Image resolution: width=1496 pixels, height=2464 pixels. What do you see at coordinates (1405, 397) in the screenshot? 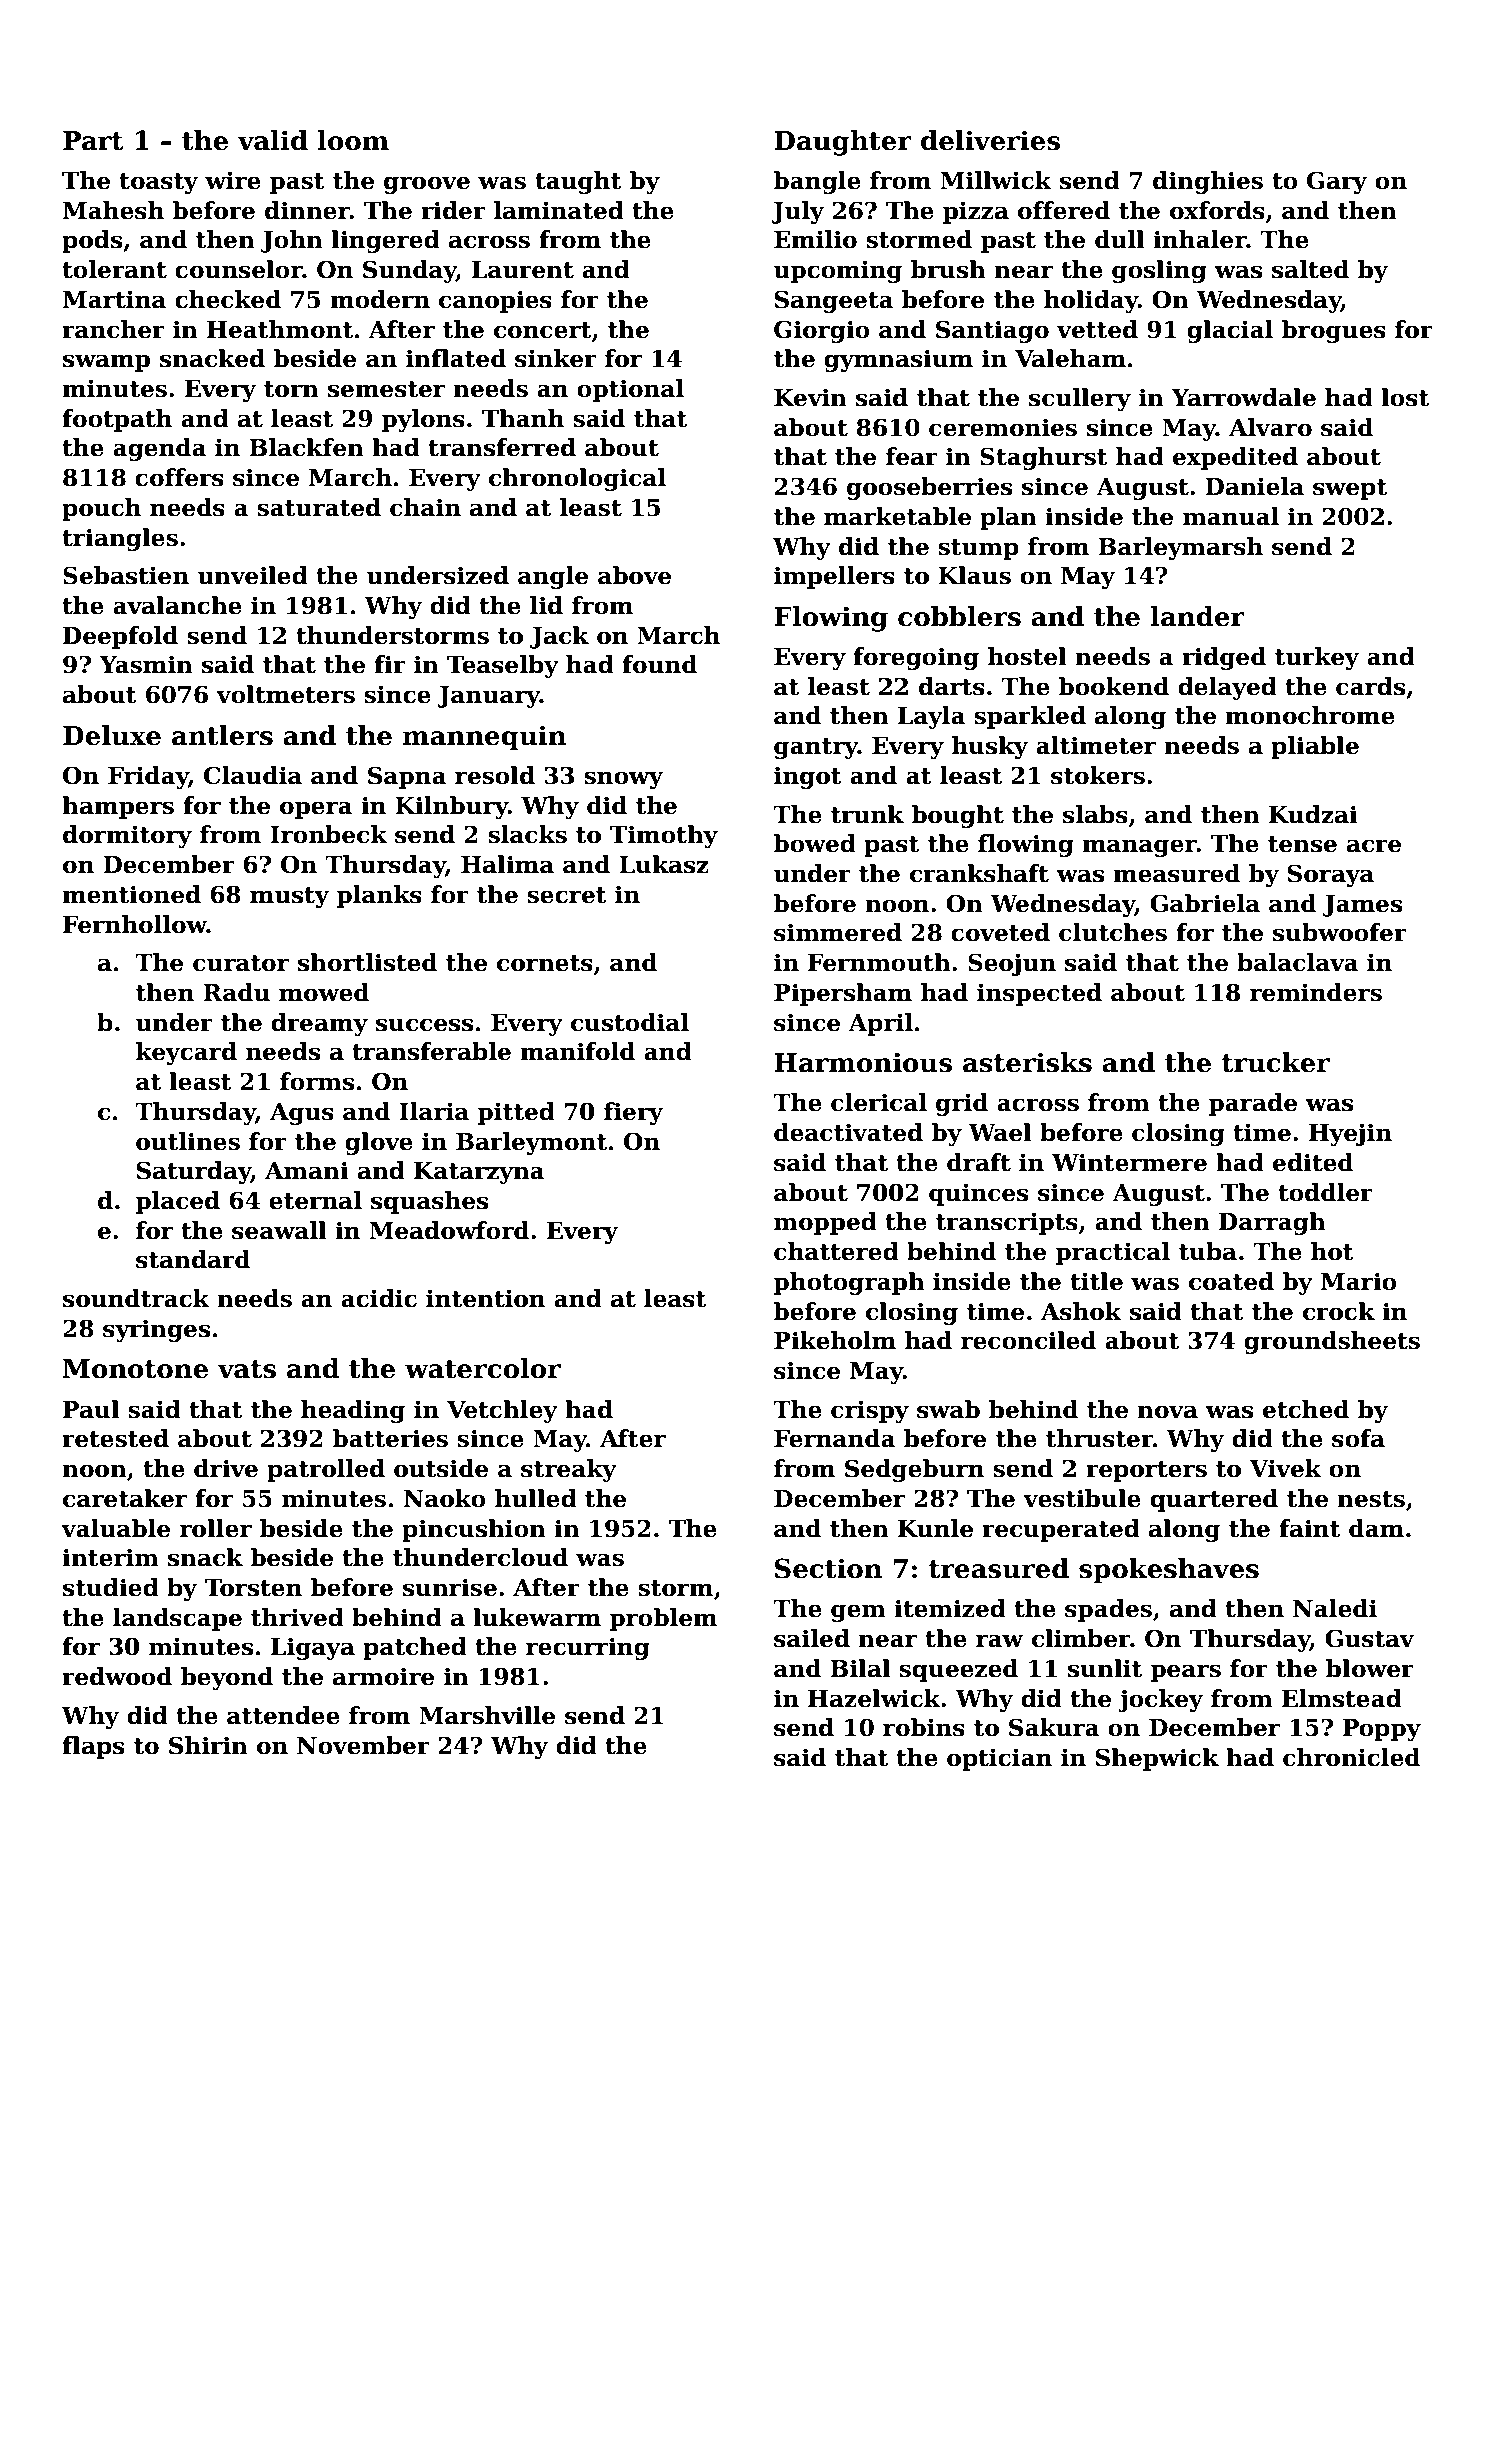
I see `lost` at bounding box center [1405, 397].
